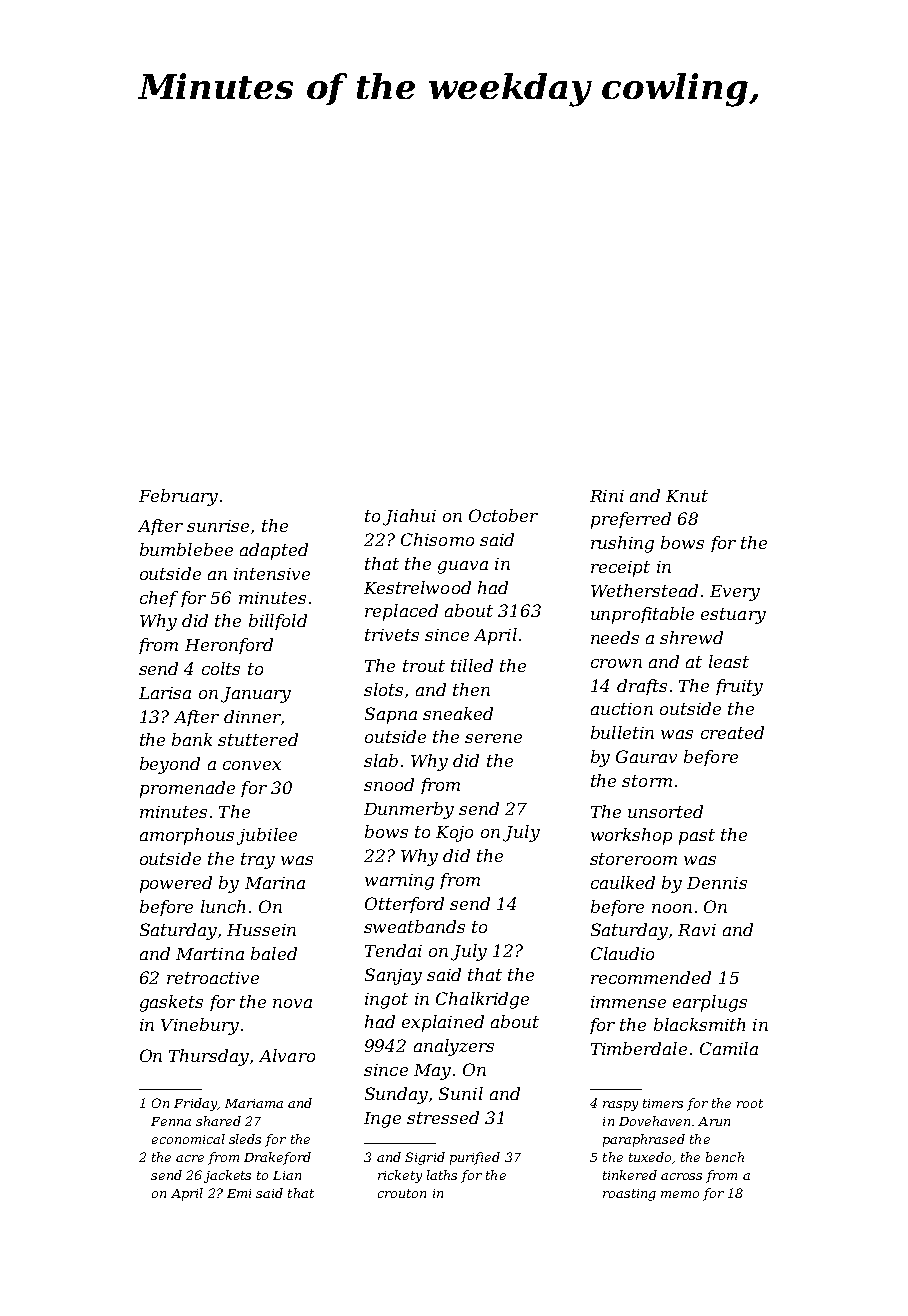 This screenshot has height=1316, width=908. What do you see at coordinates (254, 1103) in the screenshot?
I see `Mariama` at bounding box center [254, 1103].
